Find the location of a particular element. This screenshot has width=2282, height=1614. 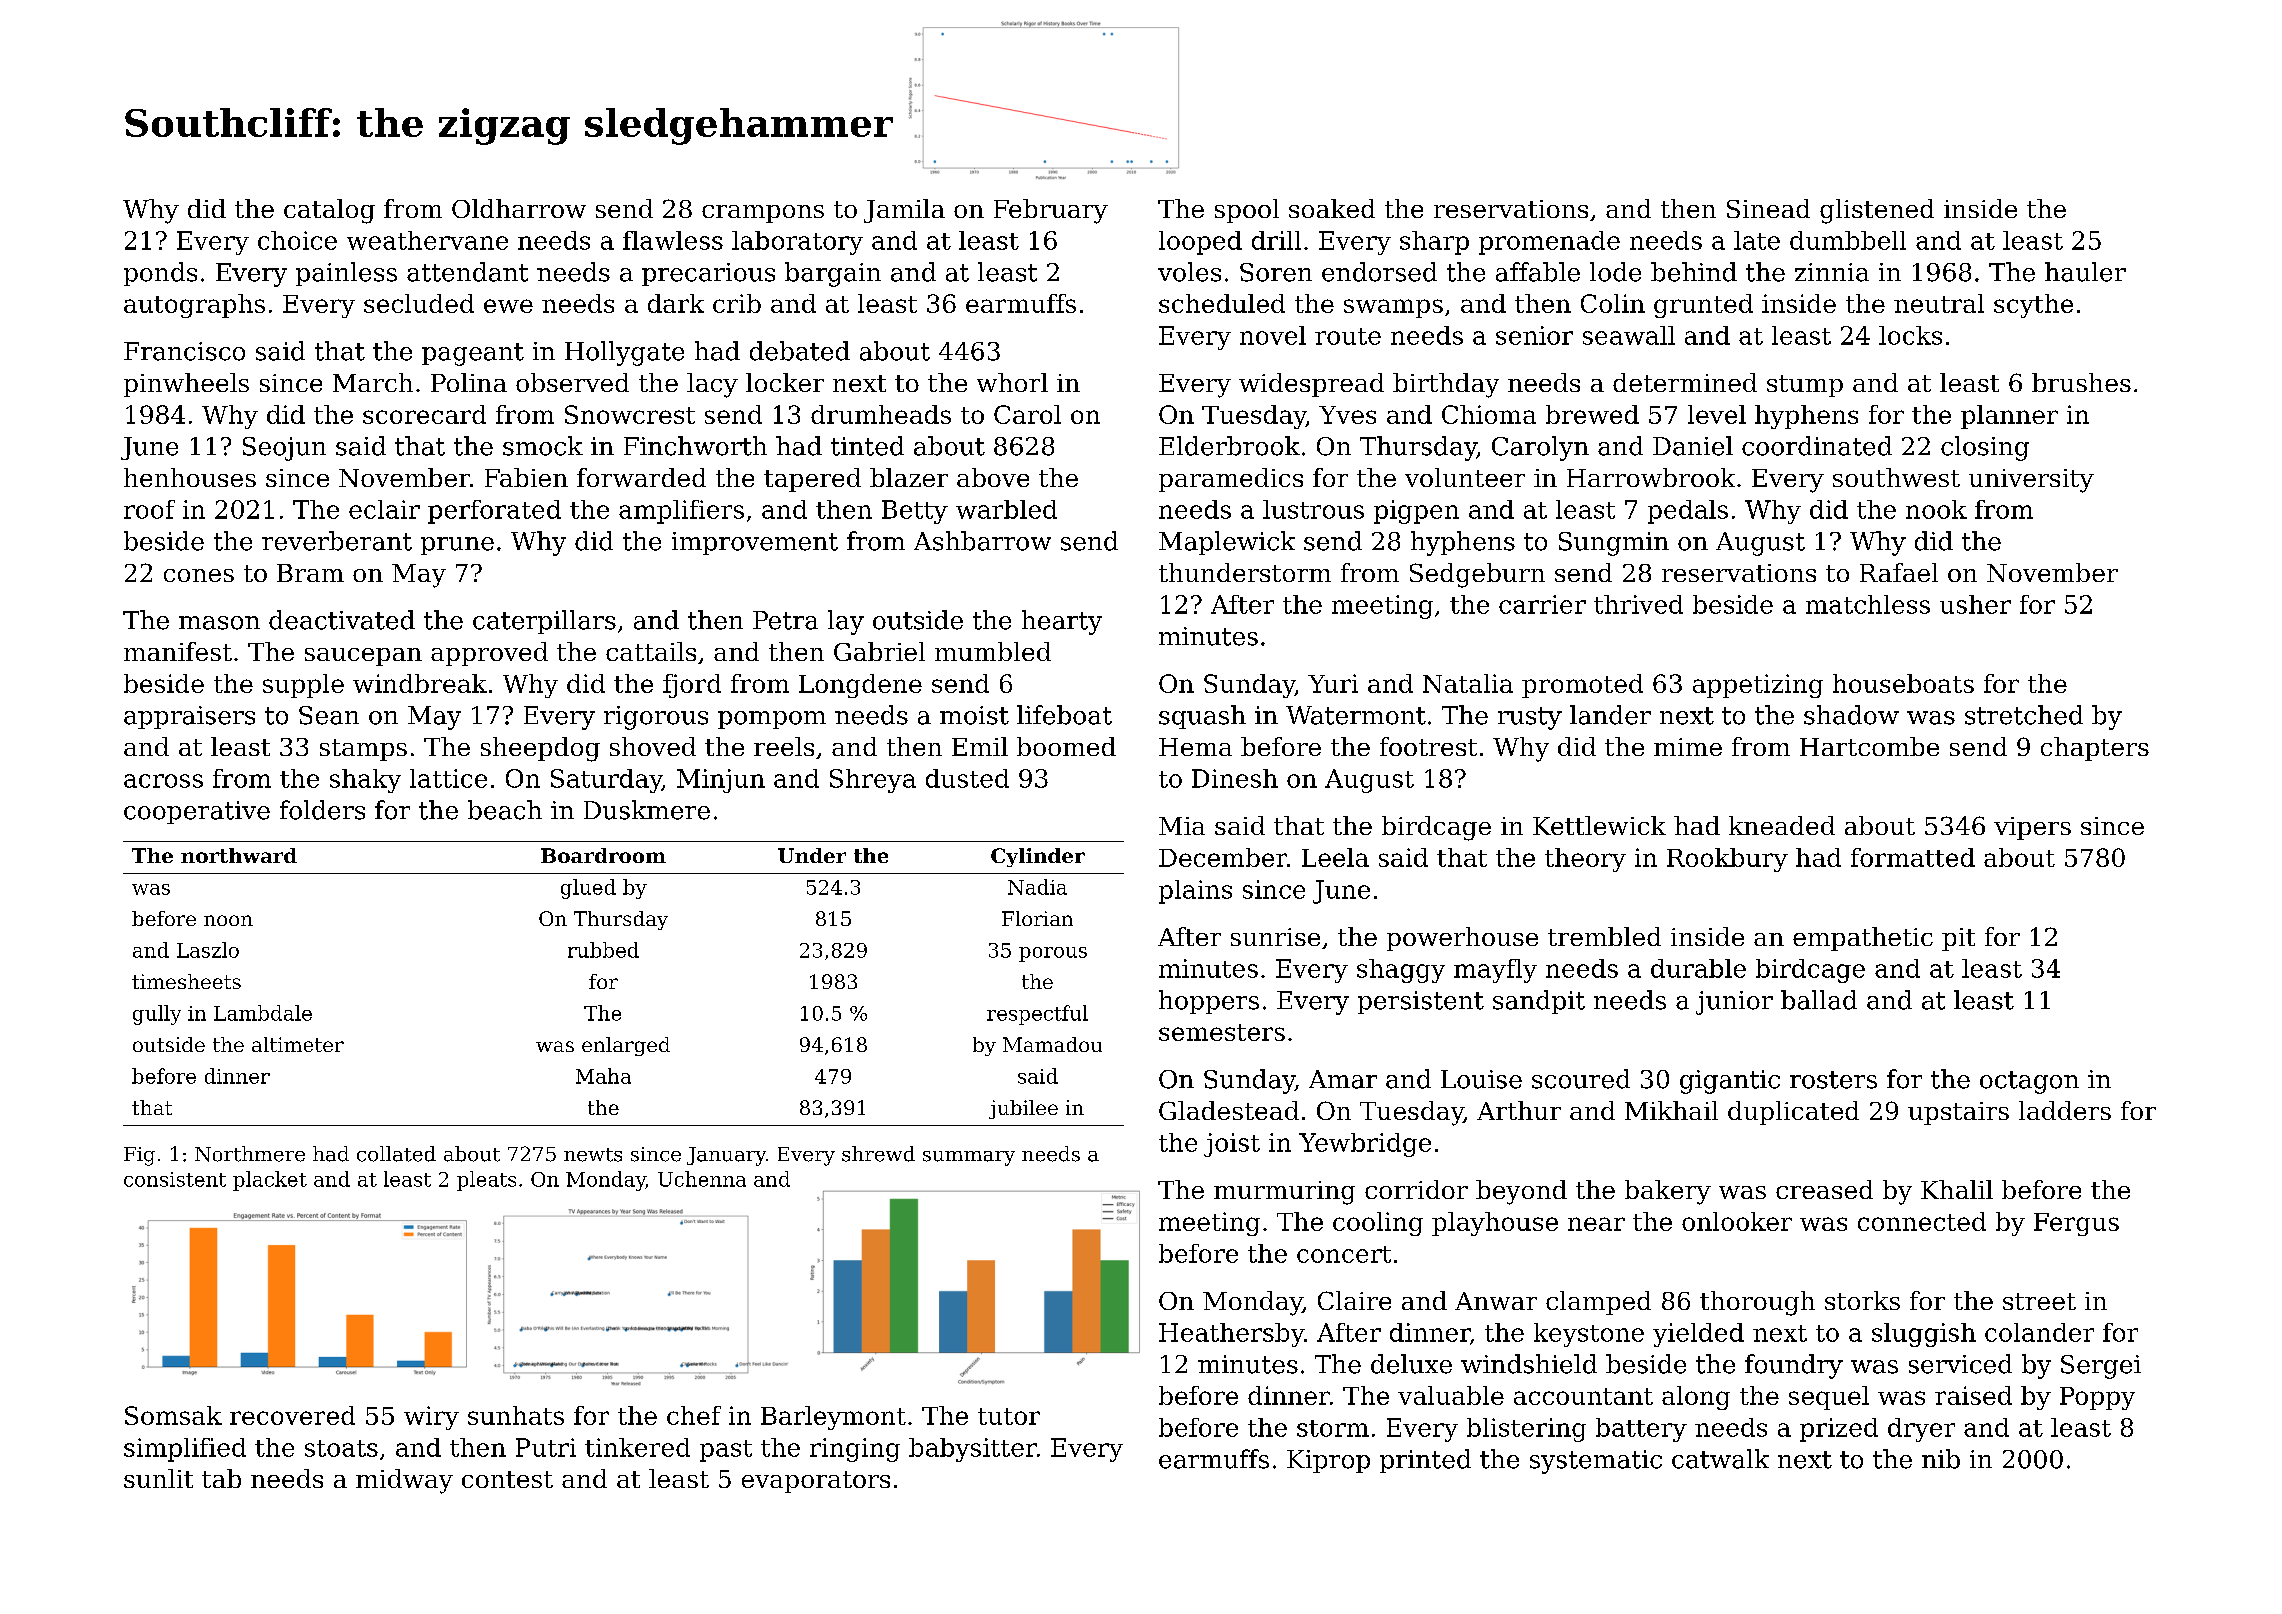

Jamila is located at coordinates (904, 211).
